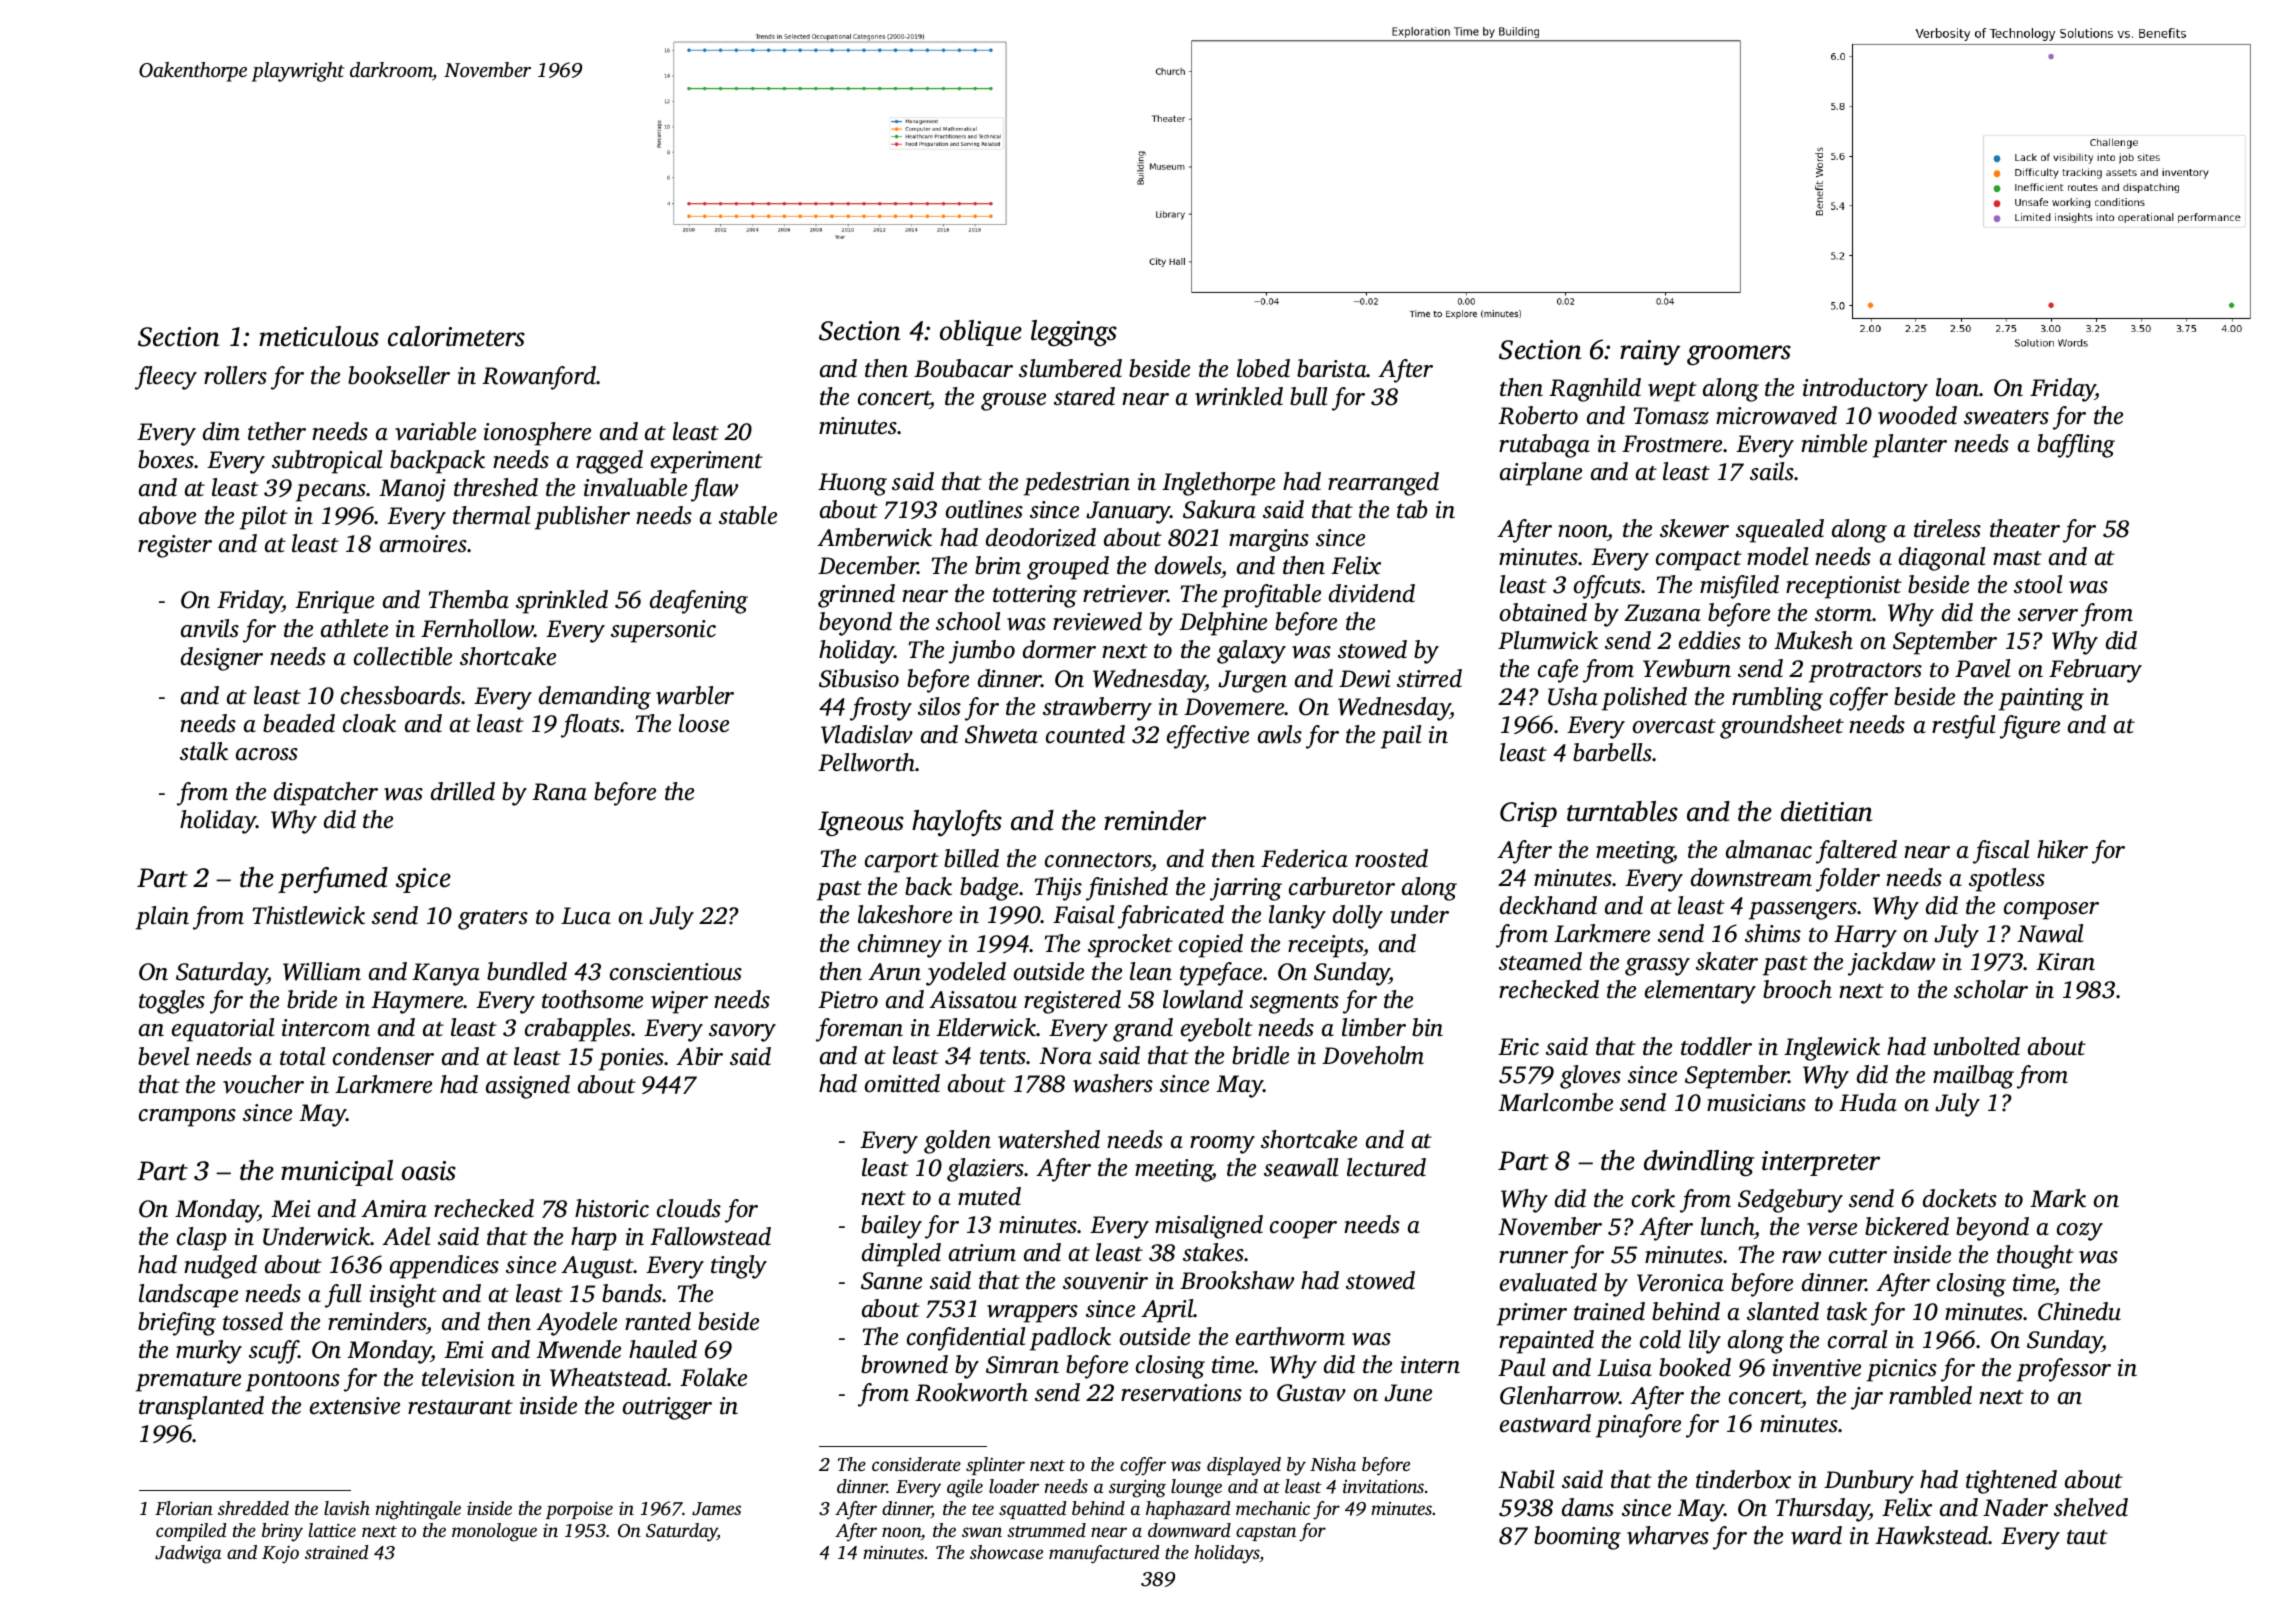 This screenshot has height=1614, width=2282. Describe the element at coordinates (579, 1510) in the screenshot. I see `porpoise` at that location.
